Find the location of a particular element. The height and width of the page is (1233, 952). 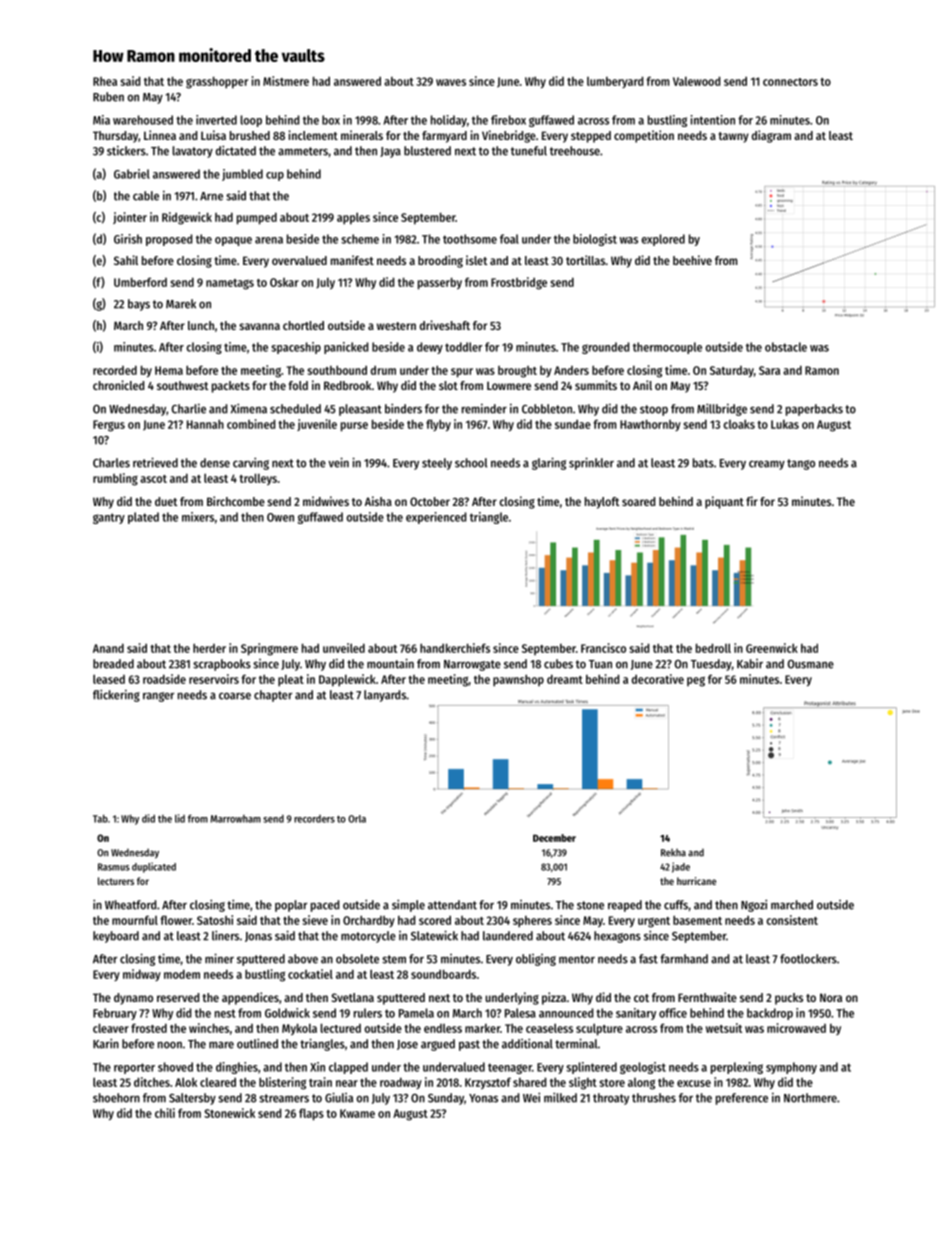

basement is located at coordinates (697, 920).
